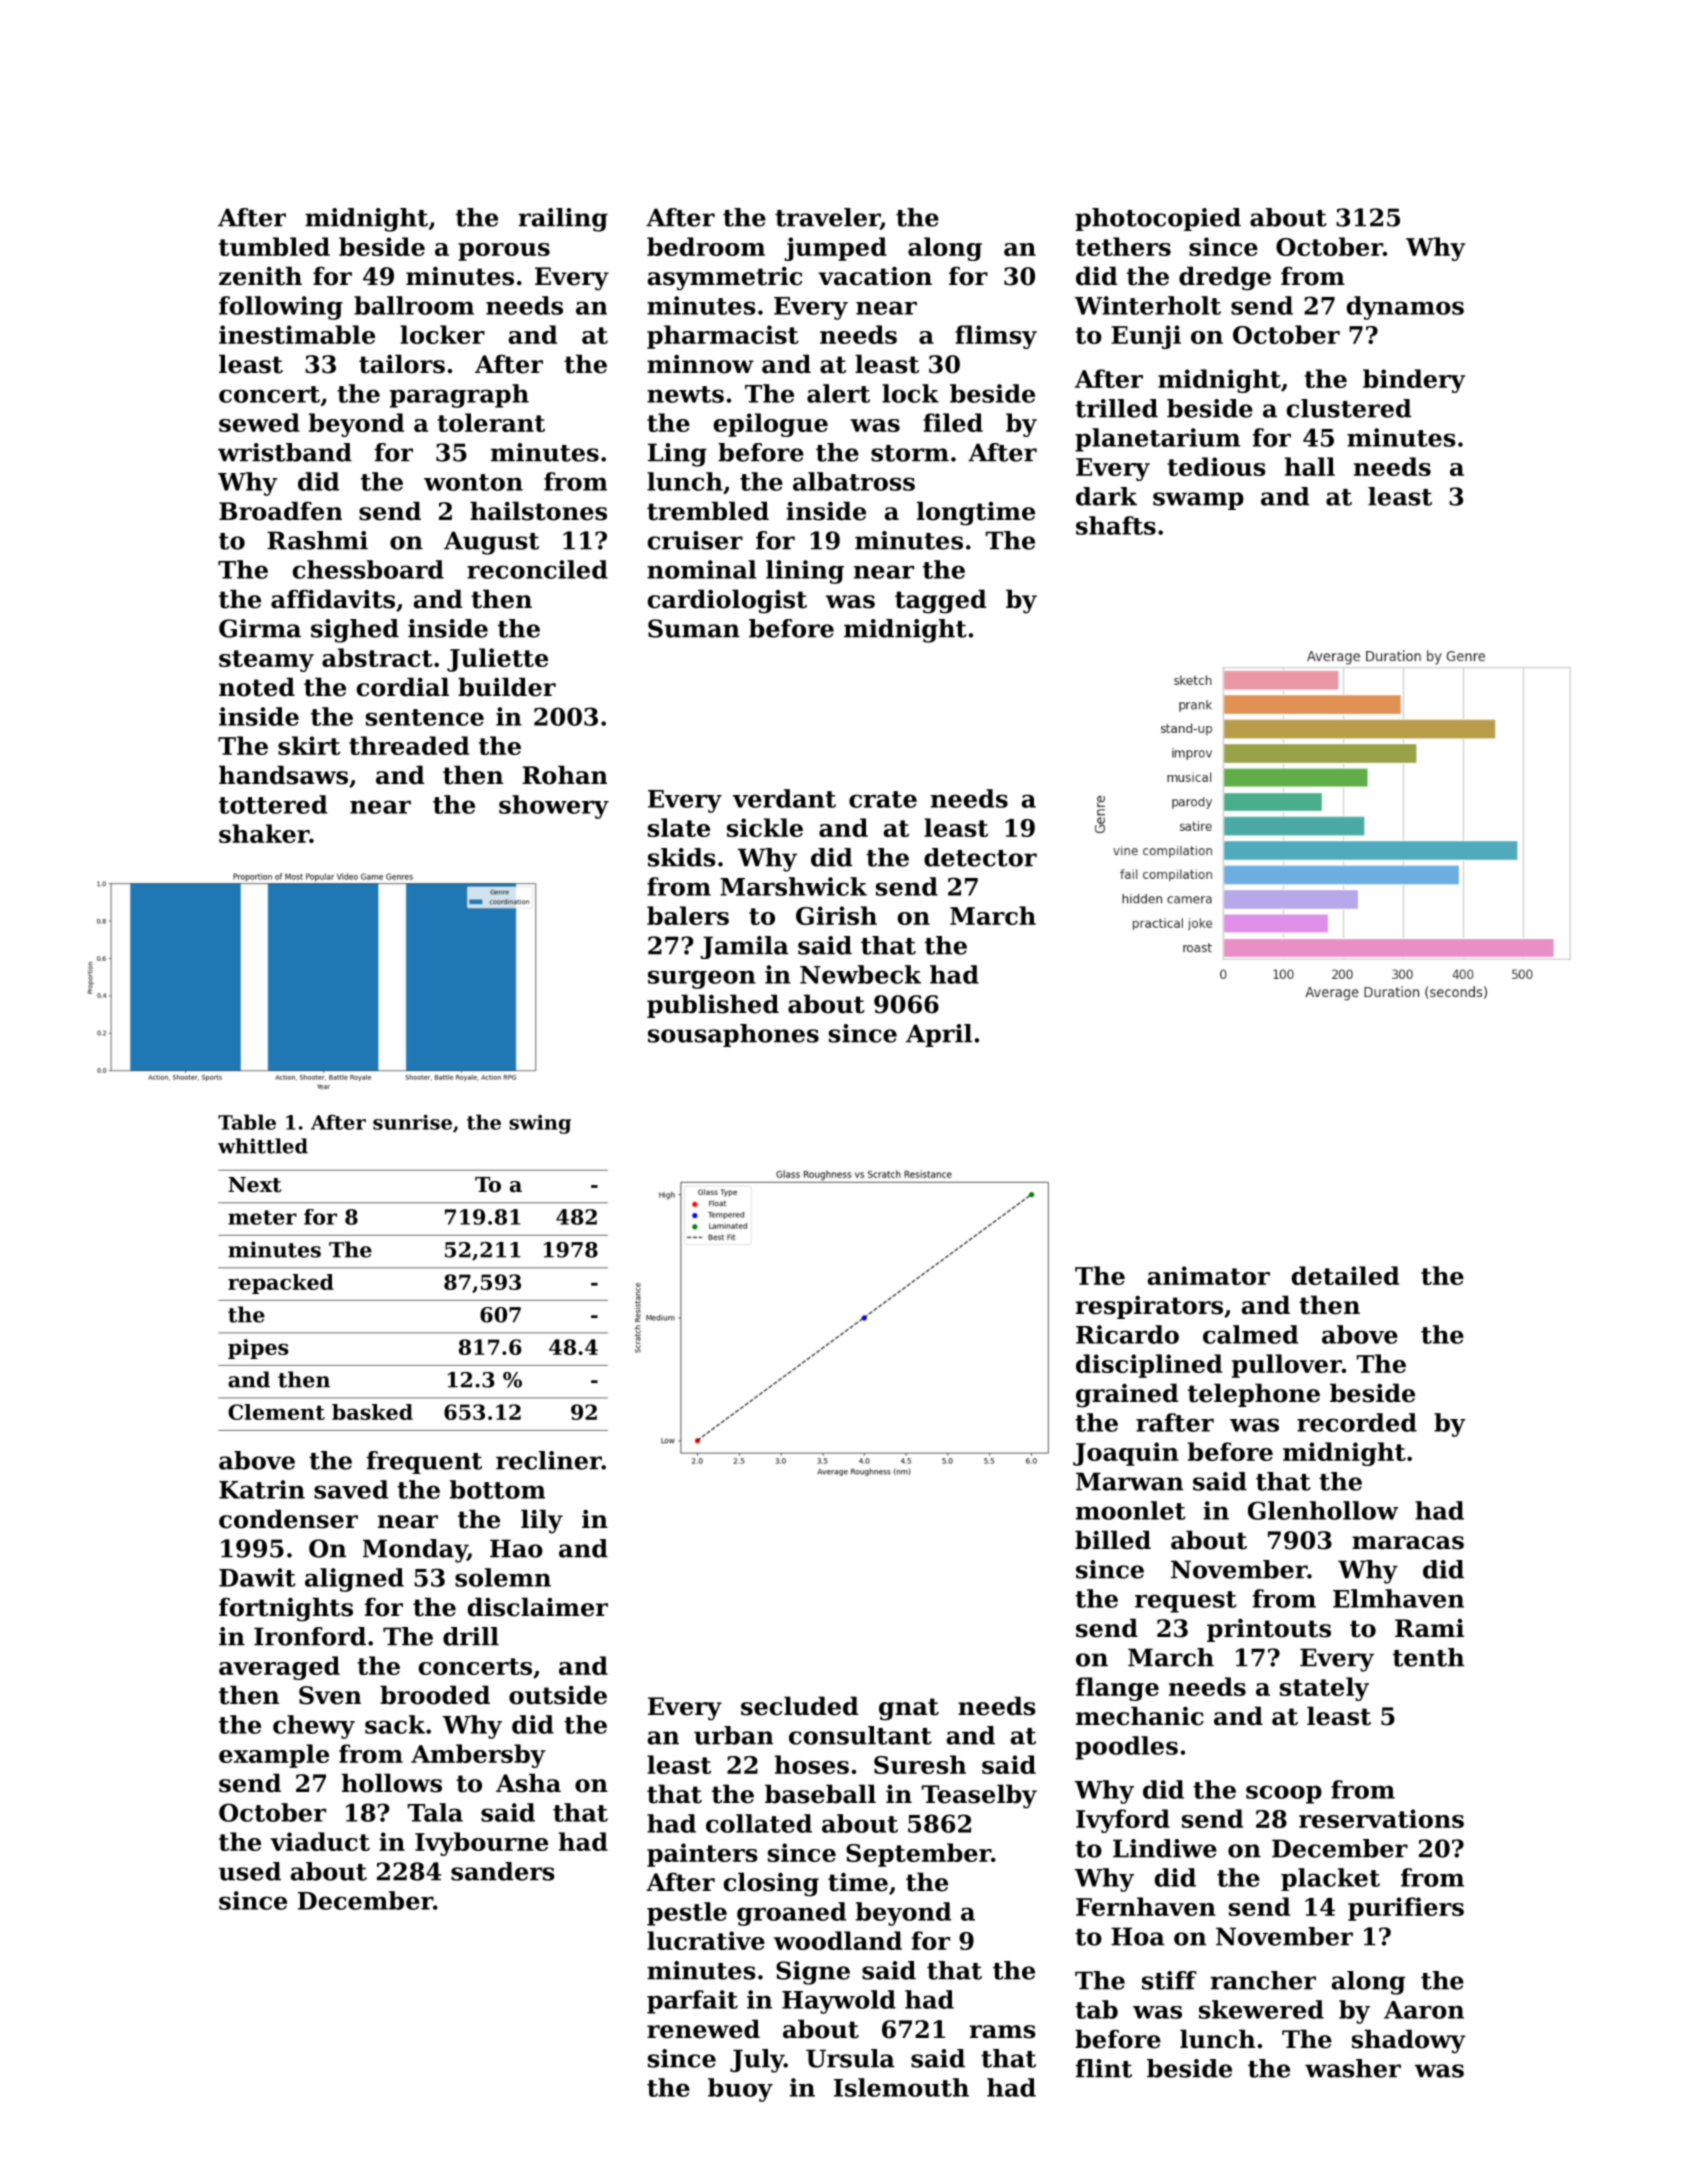 This screenshot has height=2178, width=1683. I want to click on billed, so click(1113, 1540).
